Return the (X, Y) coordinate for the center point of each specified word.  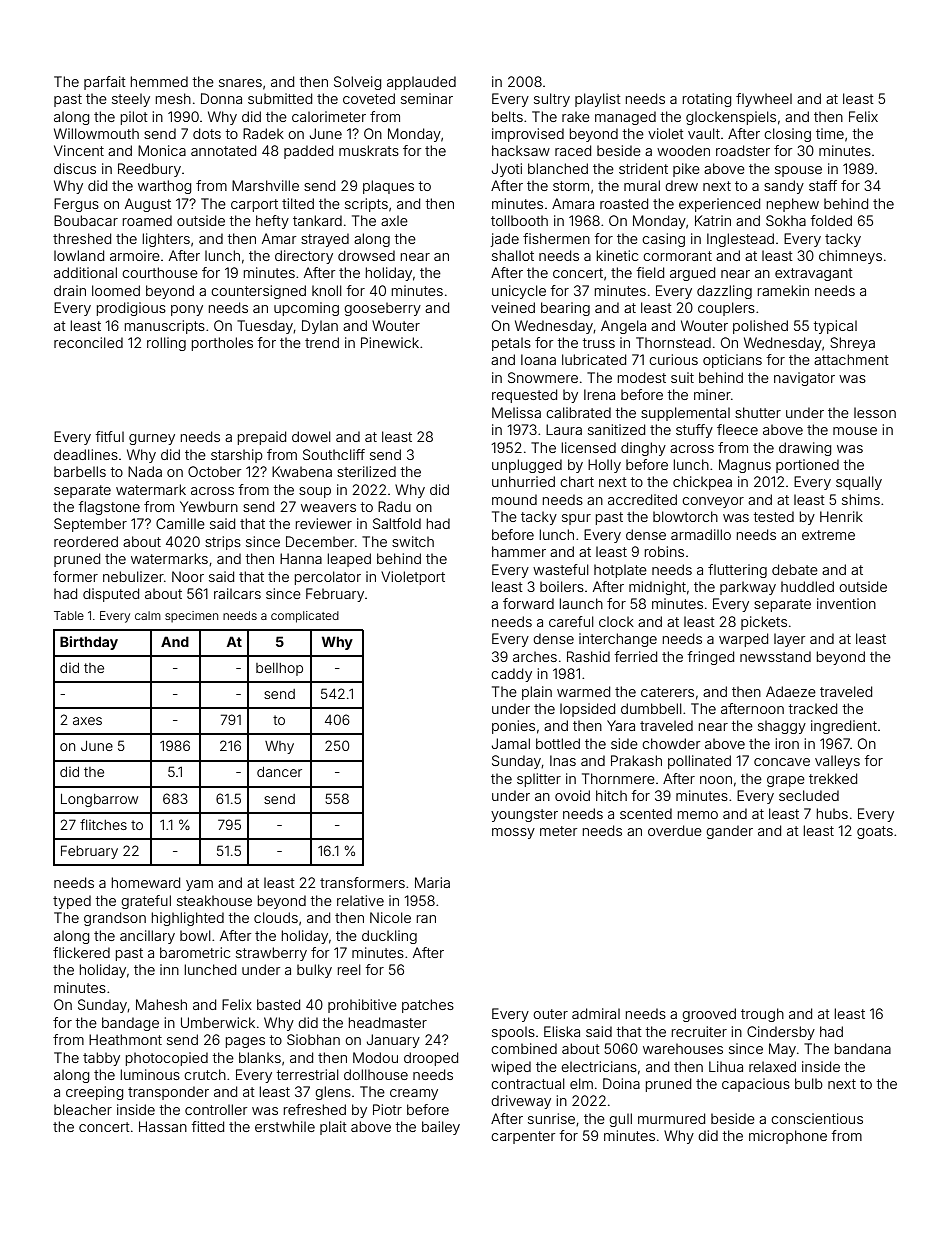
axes (87, 721)
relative (360, 900)
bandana (863, 1048)
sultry (552, 100)
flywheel (764, 100)
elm (581, 1083)
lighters (166, 240)
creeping (94, 1093)
